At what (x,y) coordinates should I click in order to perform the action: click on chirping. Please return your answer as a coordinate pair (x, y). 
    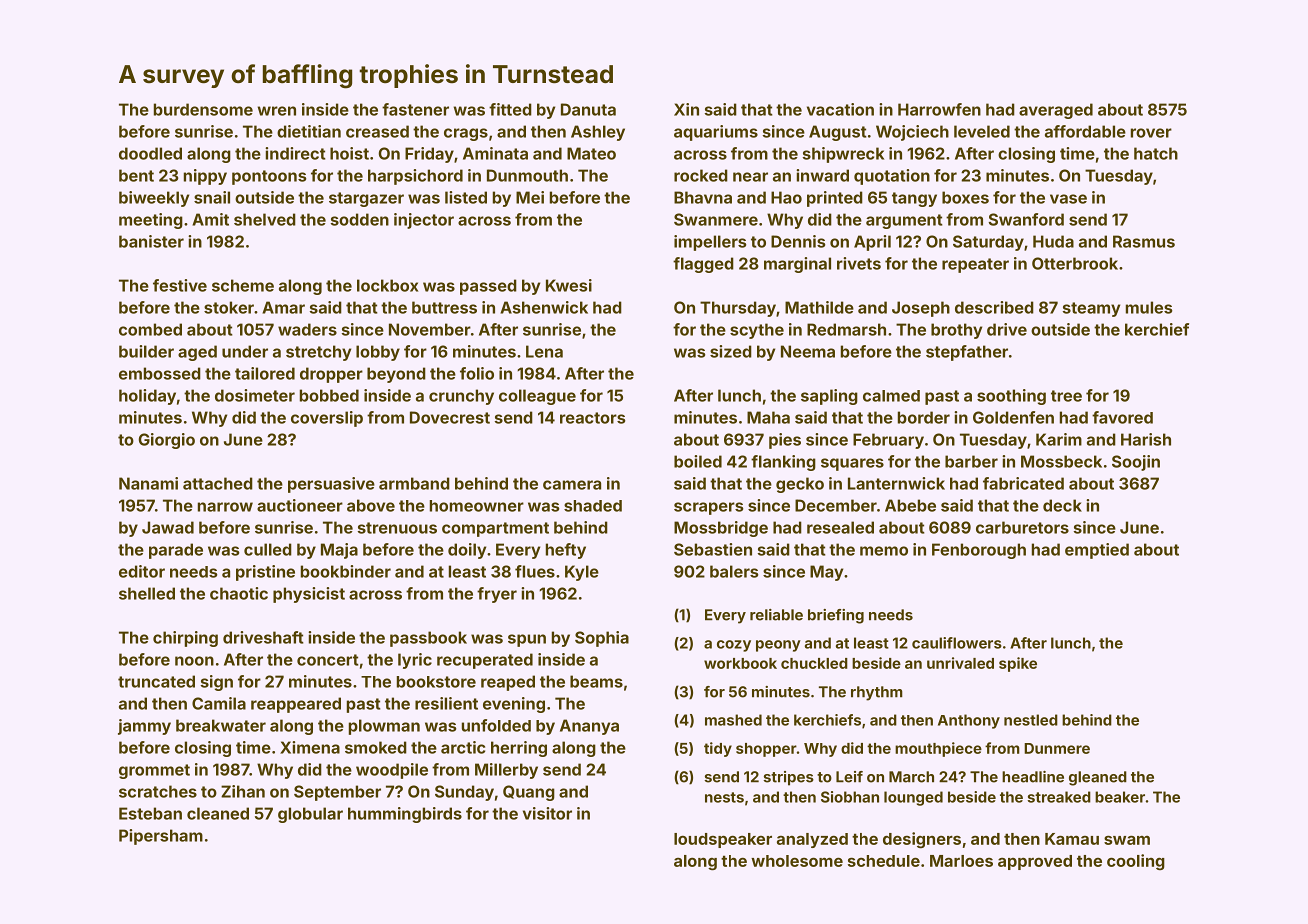
    Looking at the image, I should click on (185, 639).
